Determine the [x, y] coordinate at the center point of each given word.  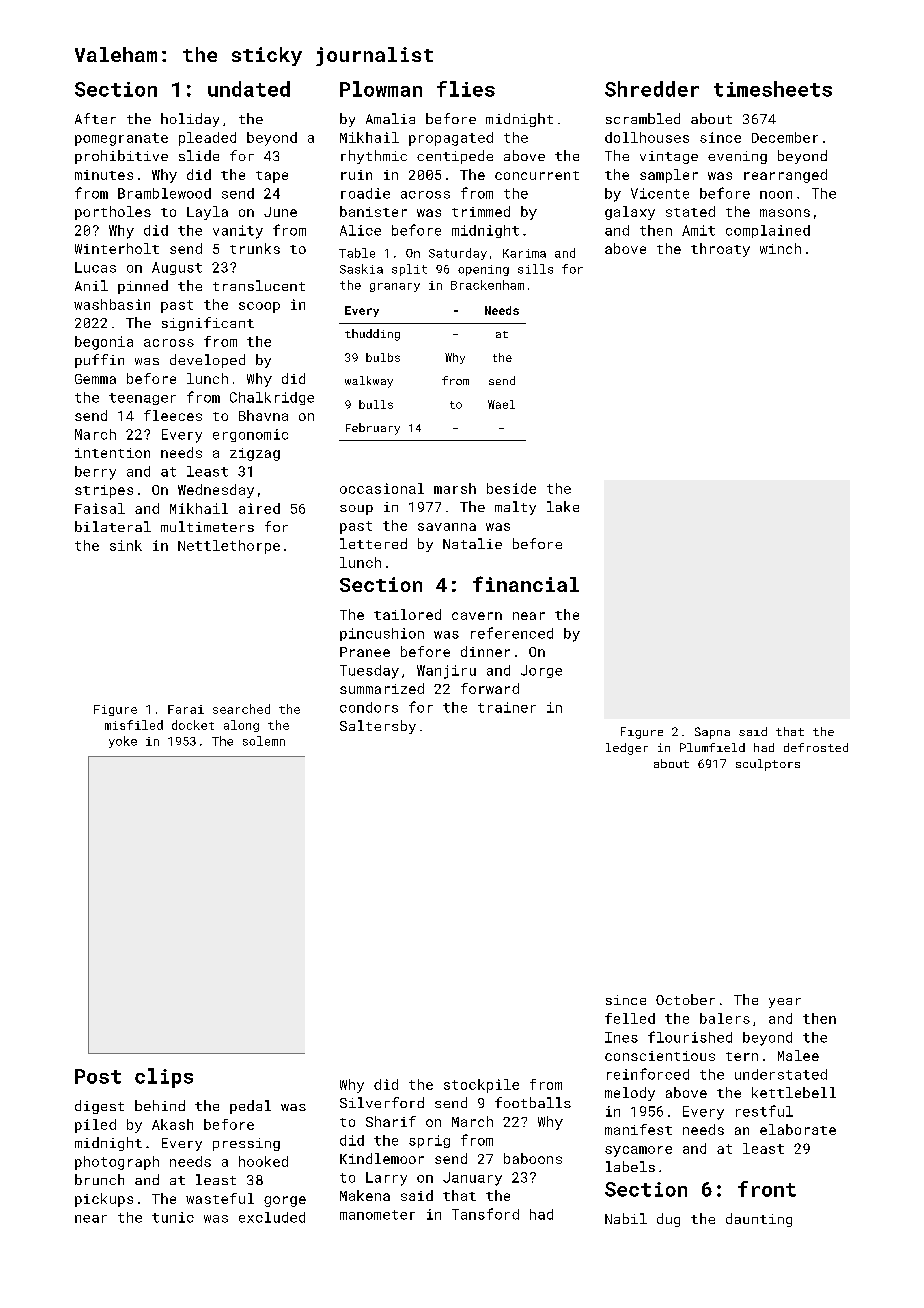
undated [249, 89]
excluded [272, 1217]
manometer [377, 1215]
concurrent [537, 175]
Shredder [652, 89]
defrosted [816, 747]
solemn [264, 741]
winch [780, 248]
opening [483, 270]
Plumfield [712, 747]
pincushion [382, 634]
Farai [186, 709]
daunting [759, 1220]
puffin [99, 361]
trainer [507, 707]
